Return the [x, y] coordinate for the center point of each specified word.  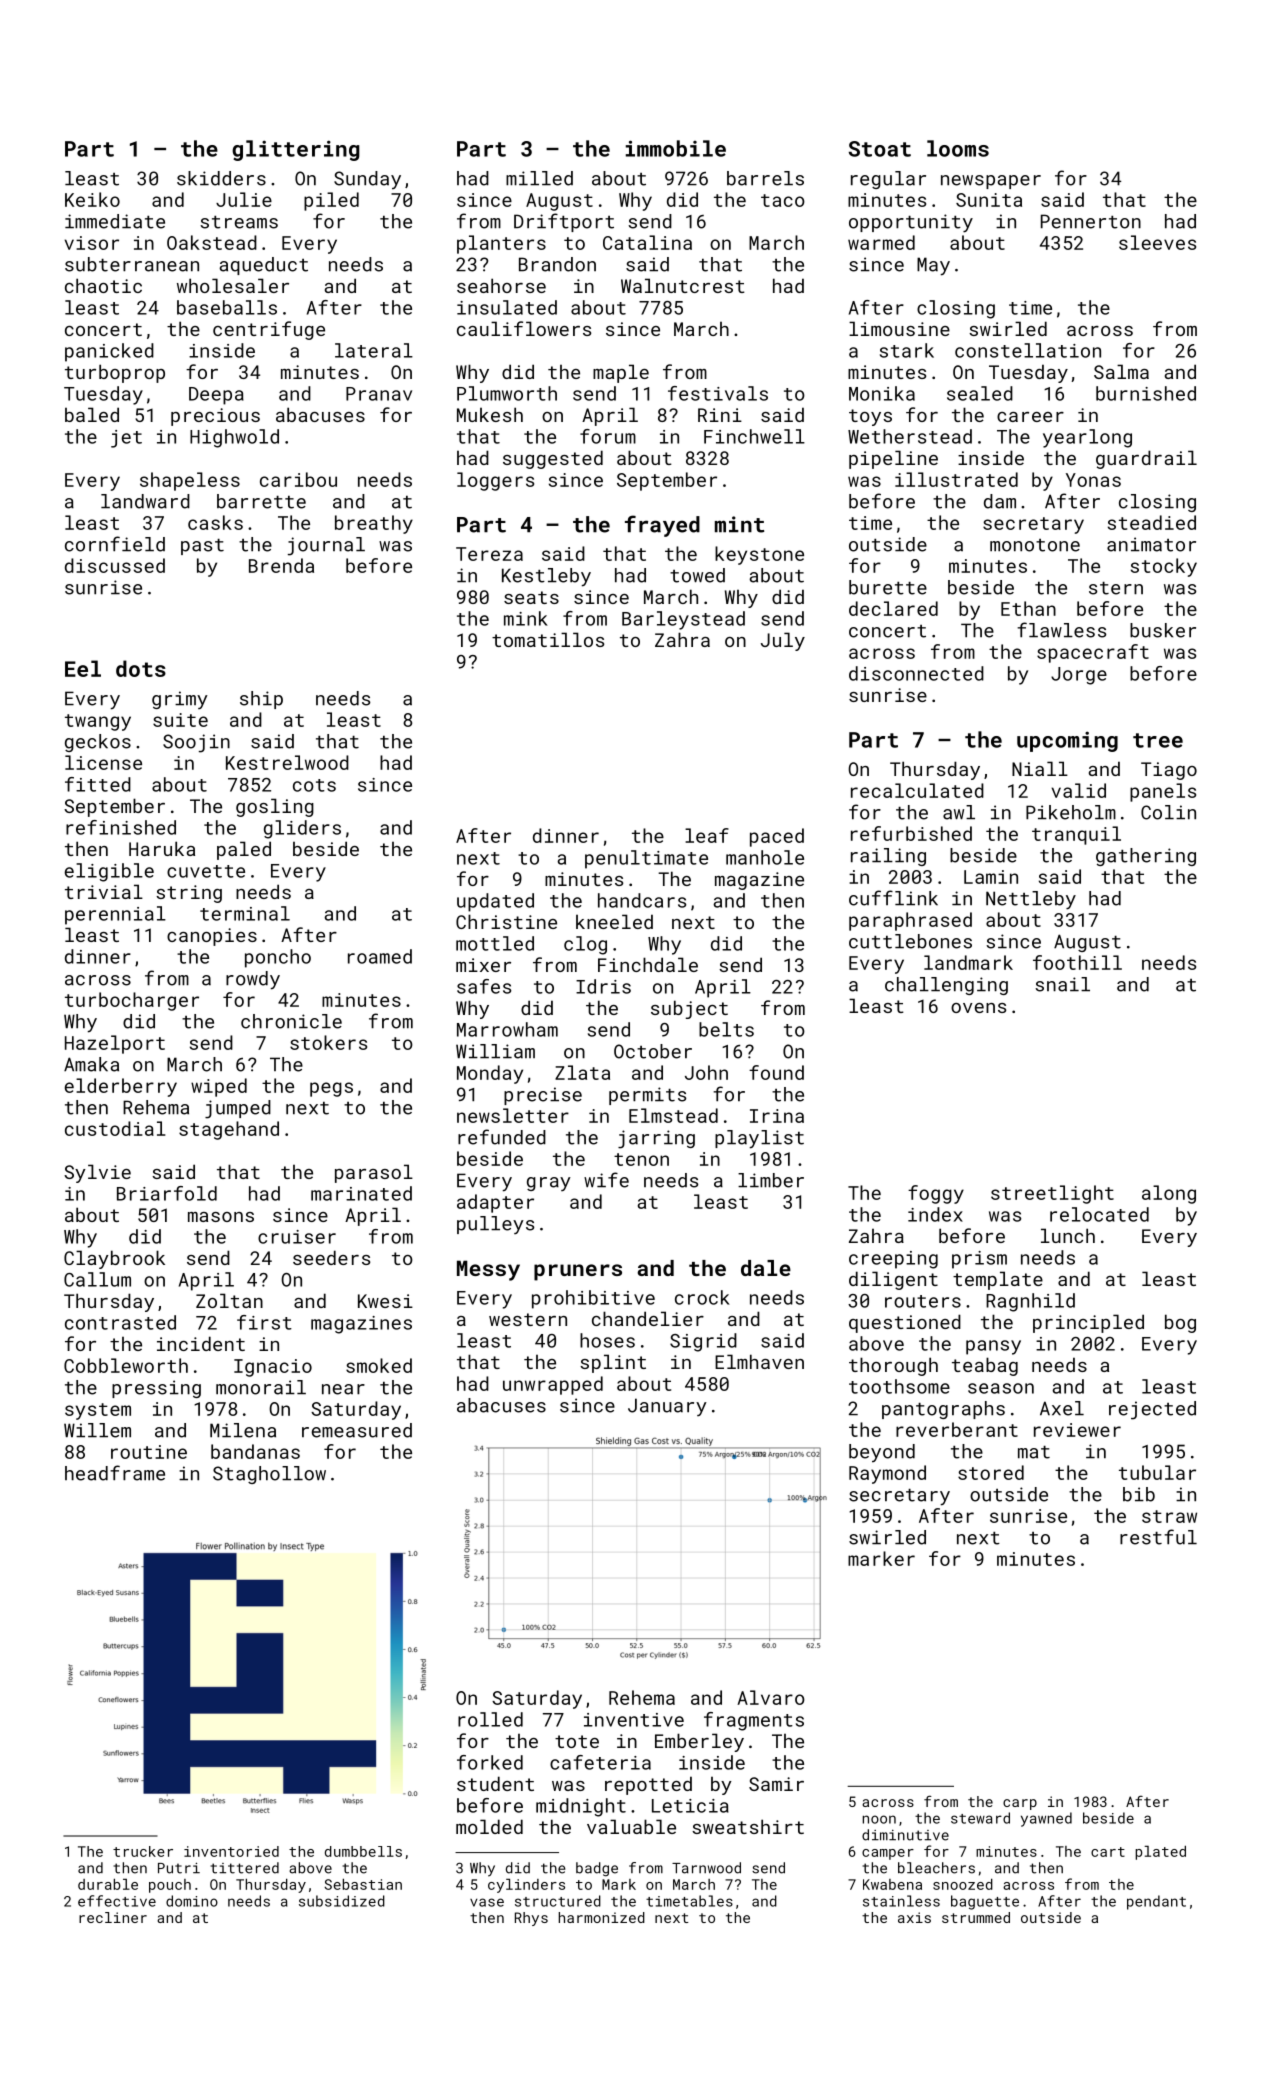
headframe [115, 1473]
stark [907, 350]
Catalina [647, 242]
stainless [901, 1901]
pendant [1156, 1902]
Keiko [92, 199]
